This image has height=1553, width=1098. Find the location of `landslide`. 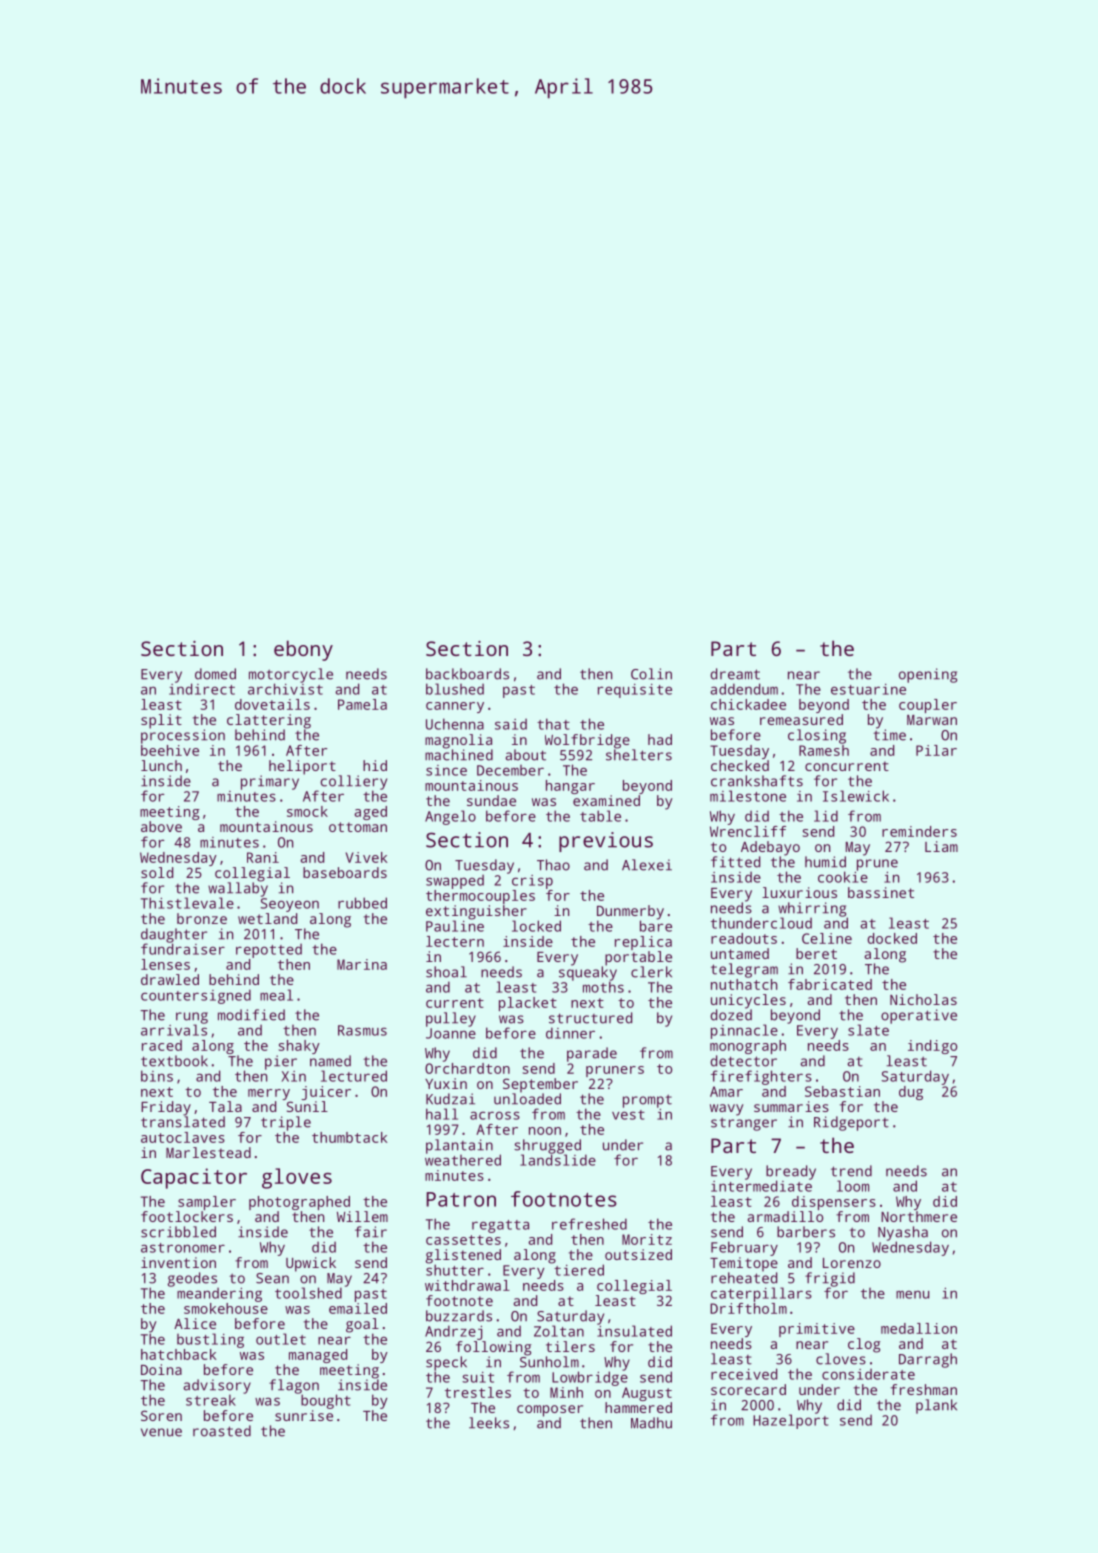

landslide is located at coordinates (558, 1160).
